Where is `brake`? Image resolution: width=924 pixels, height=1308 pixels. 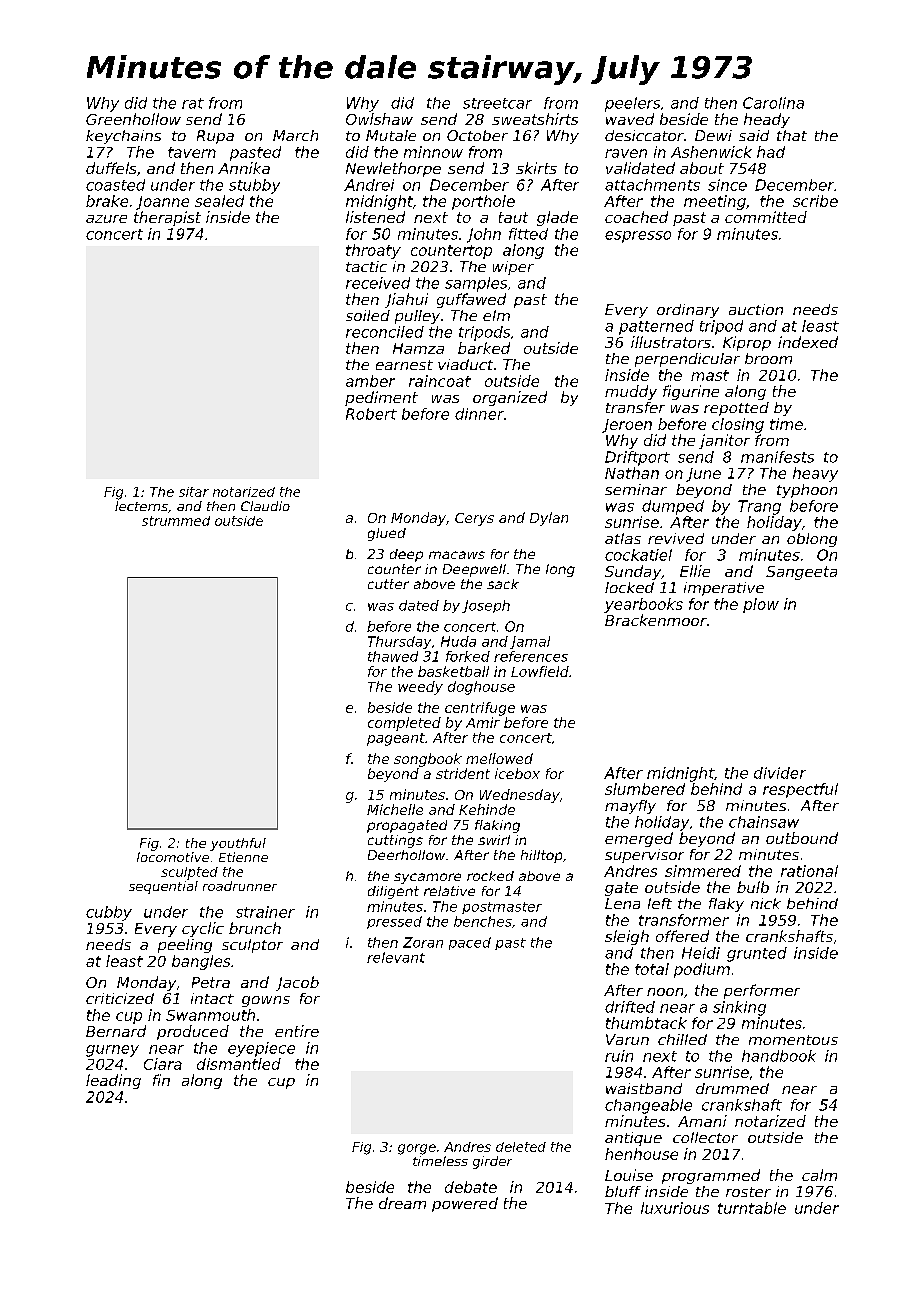
brake is located at coordinates (107, 201).
